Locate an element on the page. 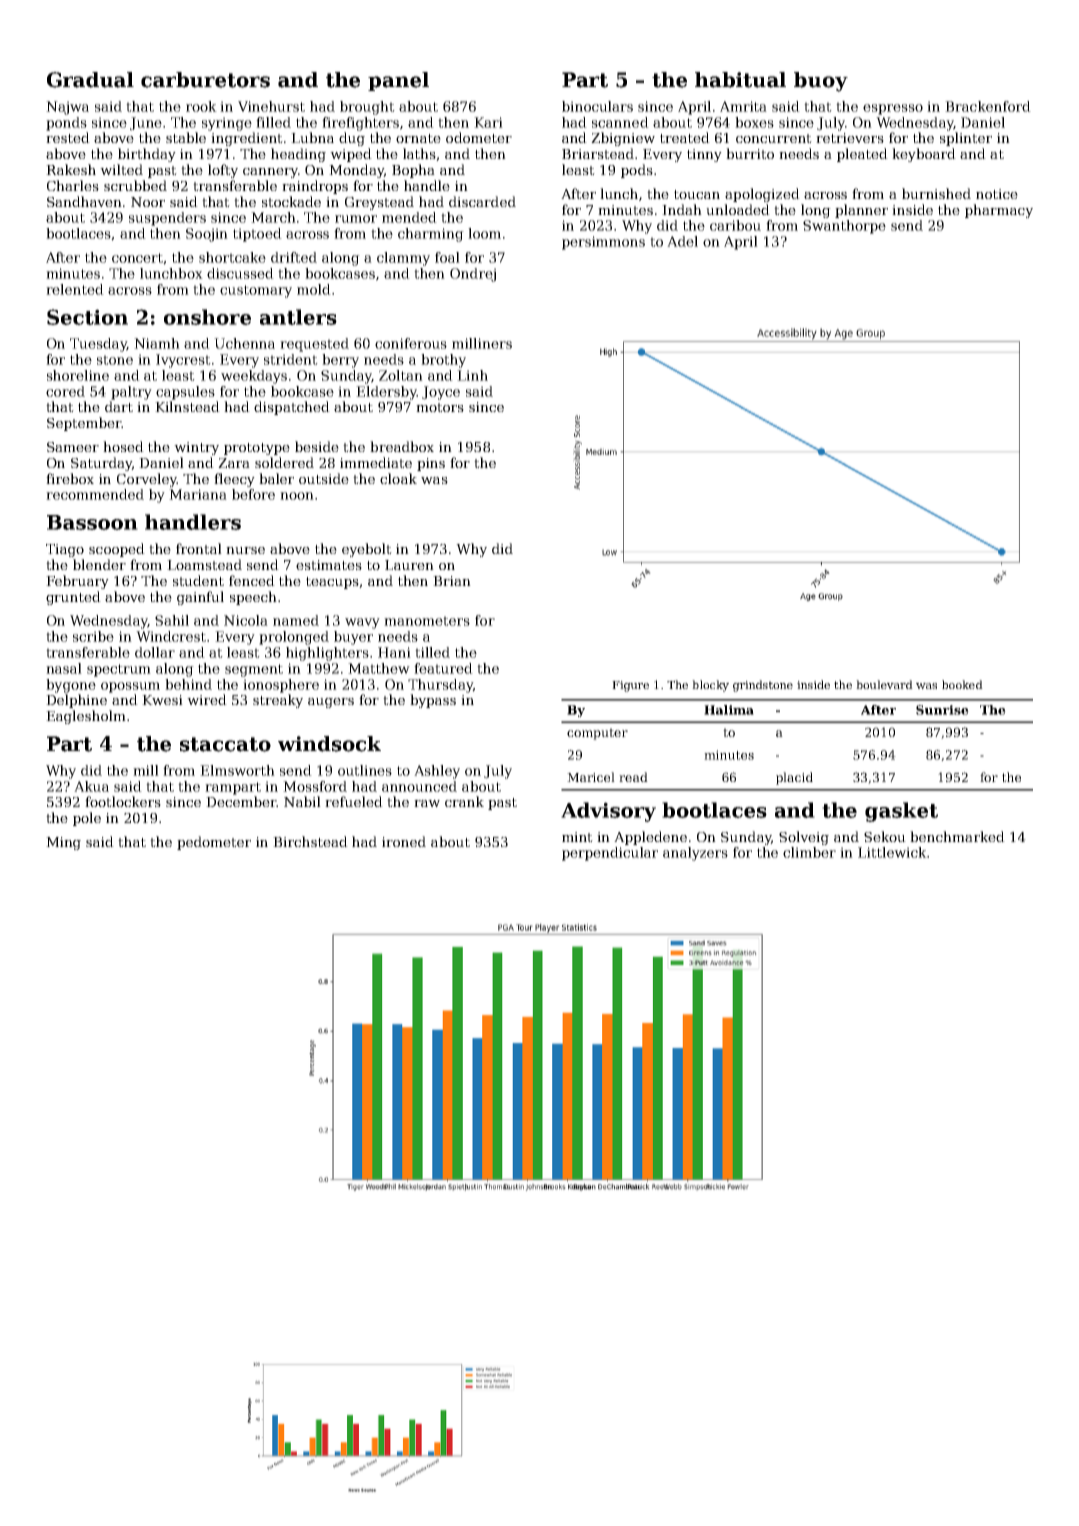 This image has height=1526, width=1079. Elmsworth is located at coordinates (237, 770).
